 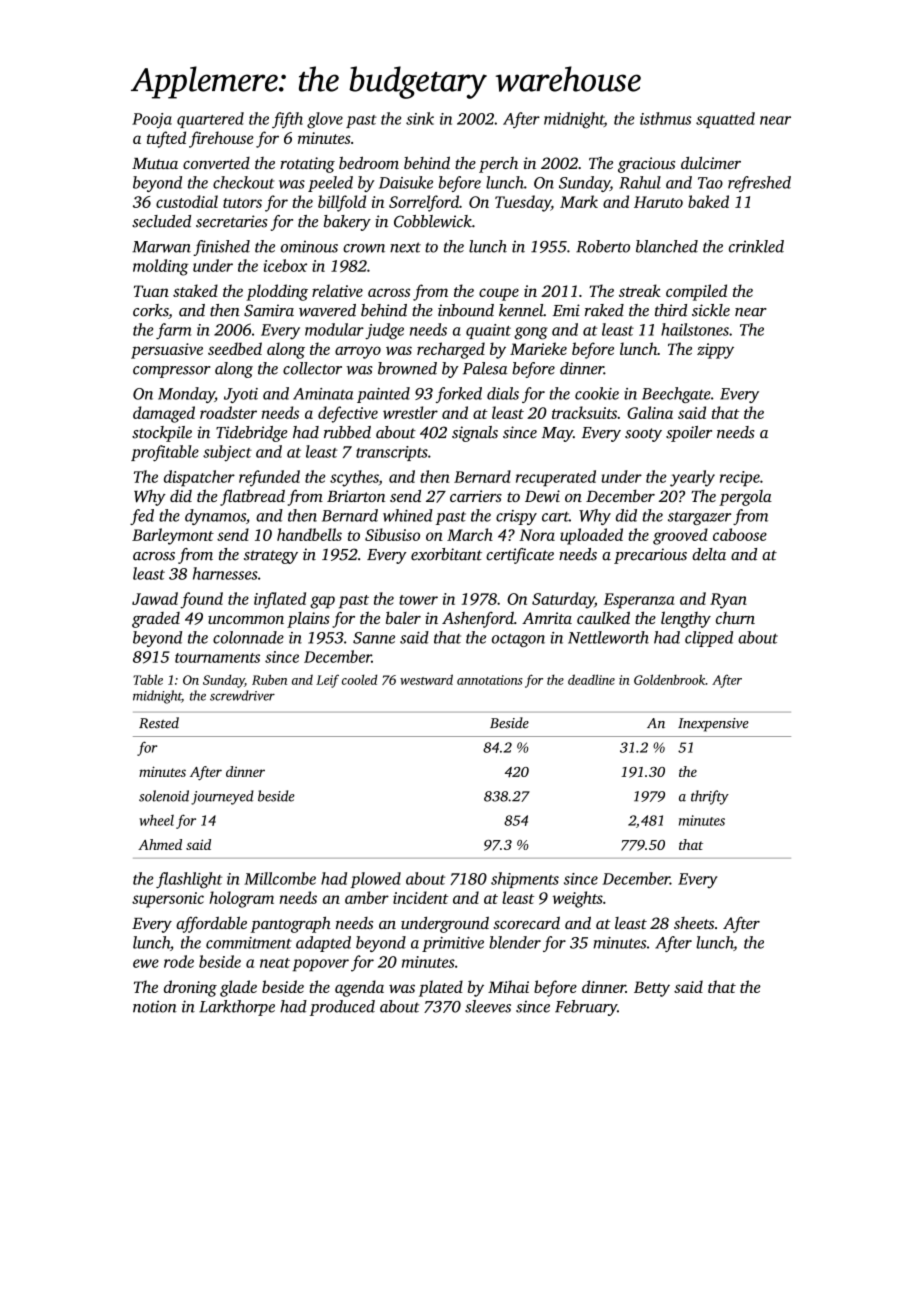 What do you see at coordinates (216, 163) in the screenshot?
I see `converted` at bounding box center [216, 163].
